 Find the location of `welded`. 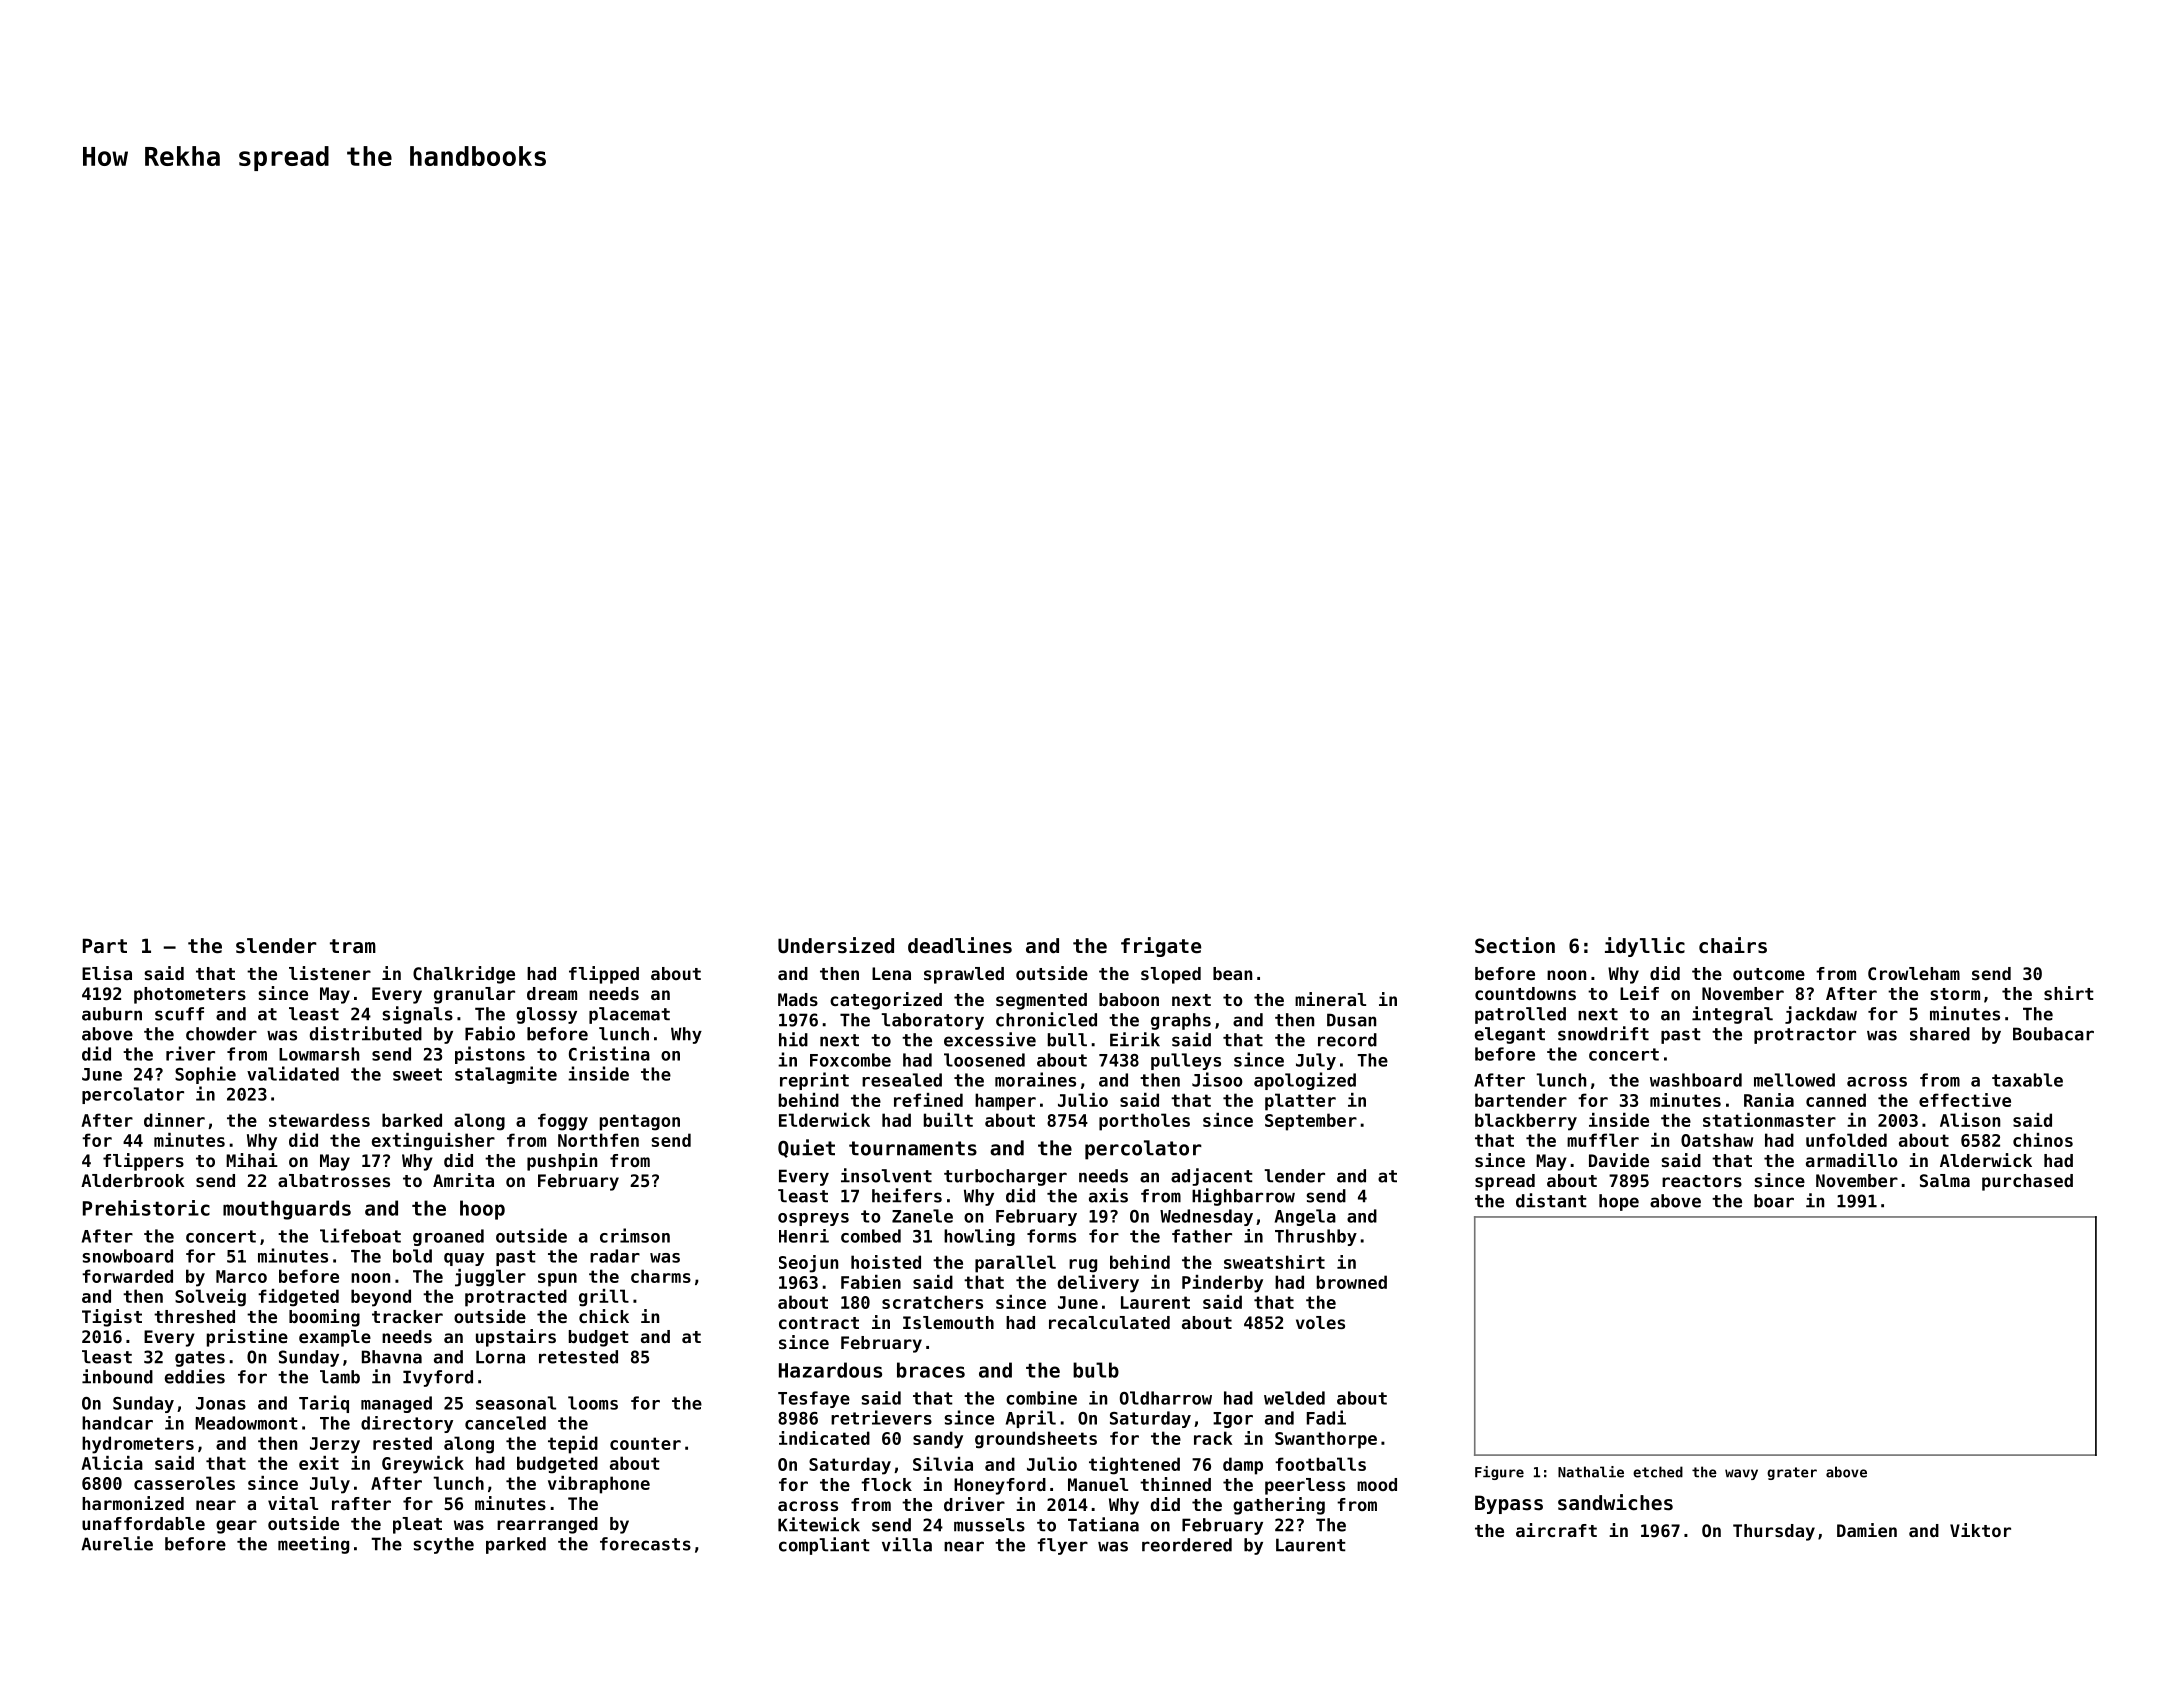

welded is located at coordinates (1294, 1398).
